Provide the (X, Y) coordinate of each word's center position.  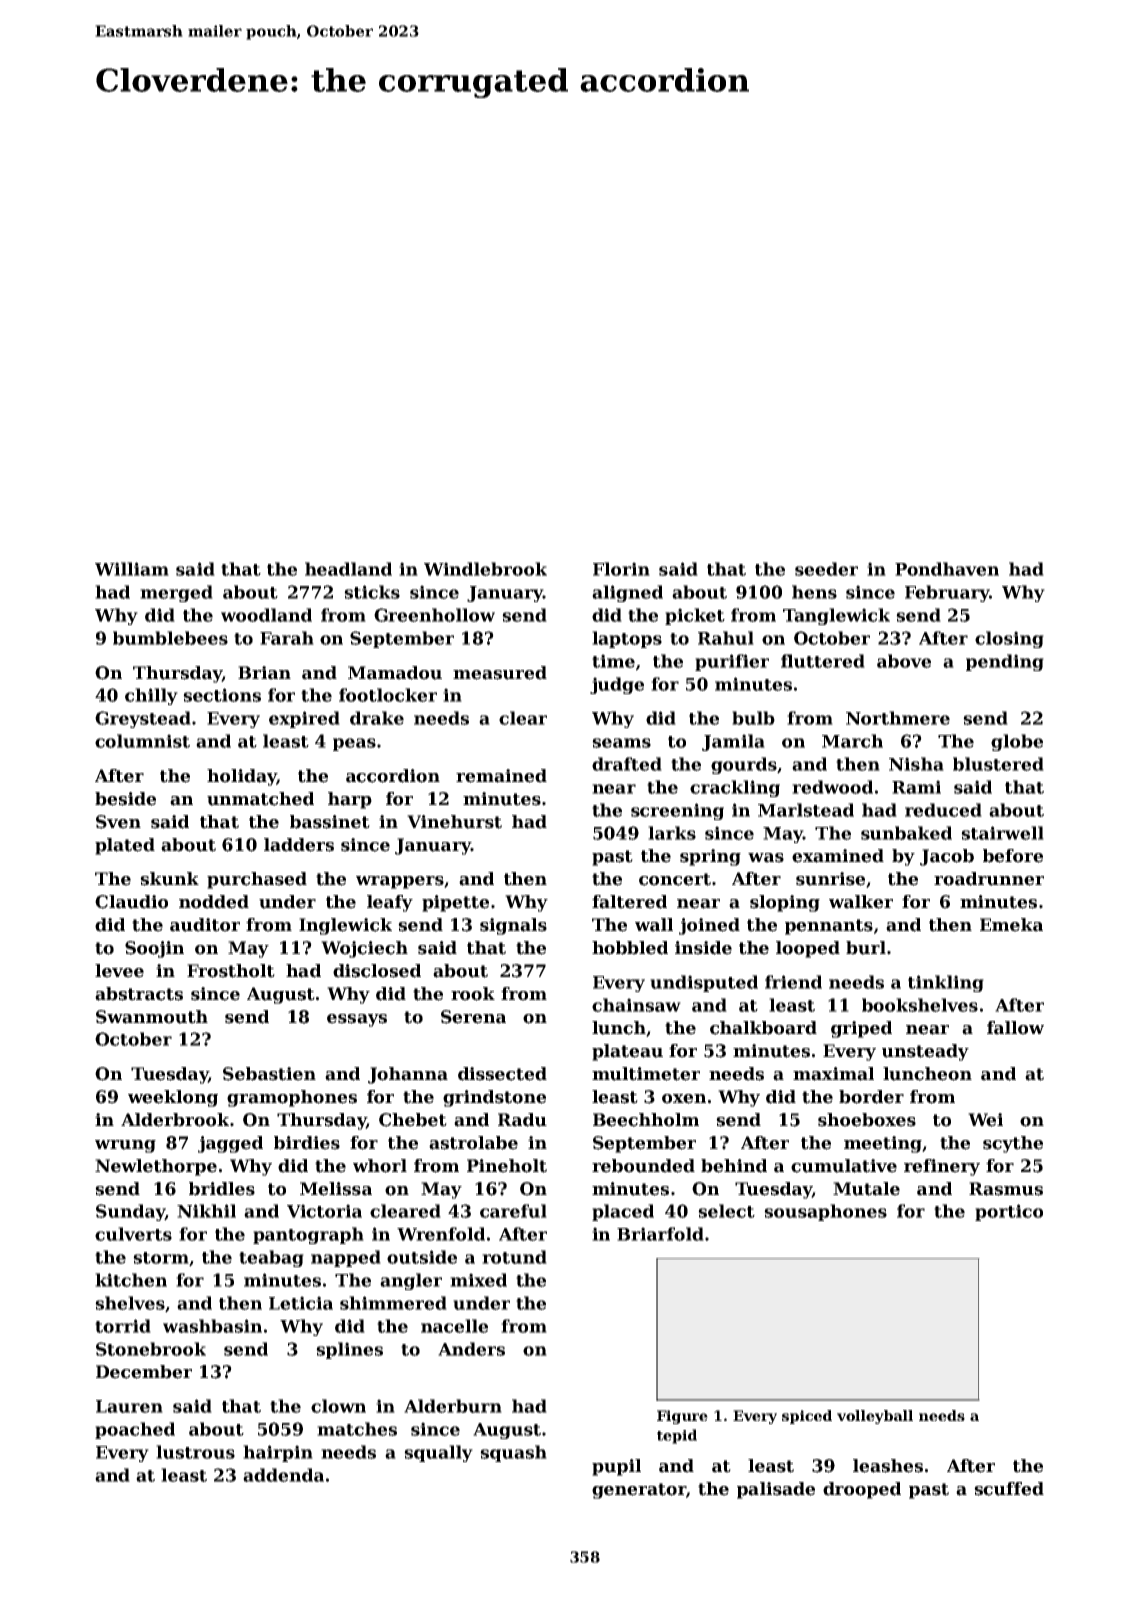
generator (639, 1491)
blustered (998, 764)
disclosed (377, 971)
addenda (283, 1475)
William (132, 569)
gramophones (292, 1098)
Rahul (726, 638)
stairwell (1002, 833)
